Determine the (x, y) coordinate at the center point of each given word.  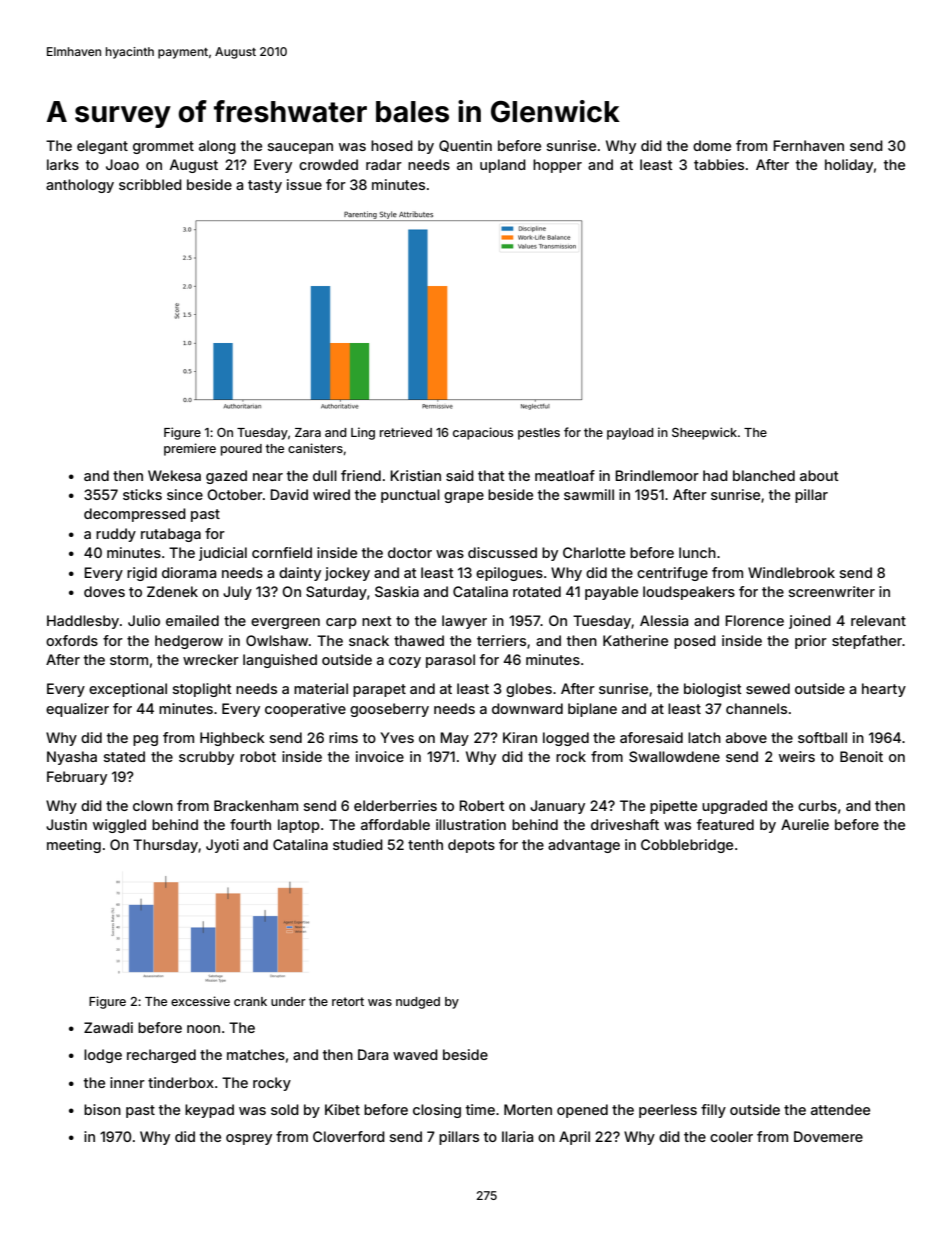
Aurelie (805, 824)
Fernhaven (808, 145)
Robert (482, 805)
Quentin (465, 146)
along (217, 147)
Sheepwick (704, 433)
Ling (363, 433)
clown (153, 805)
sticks (142, 494)
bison (102, 1109)
